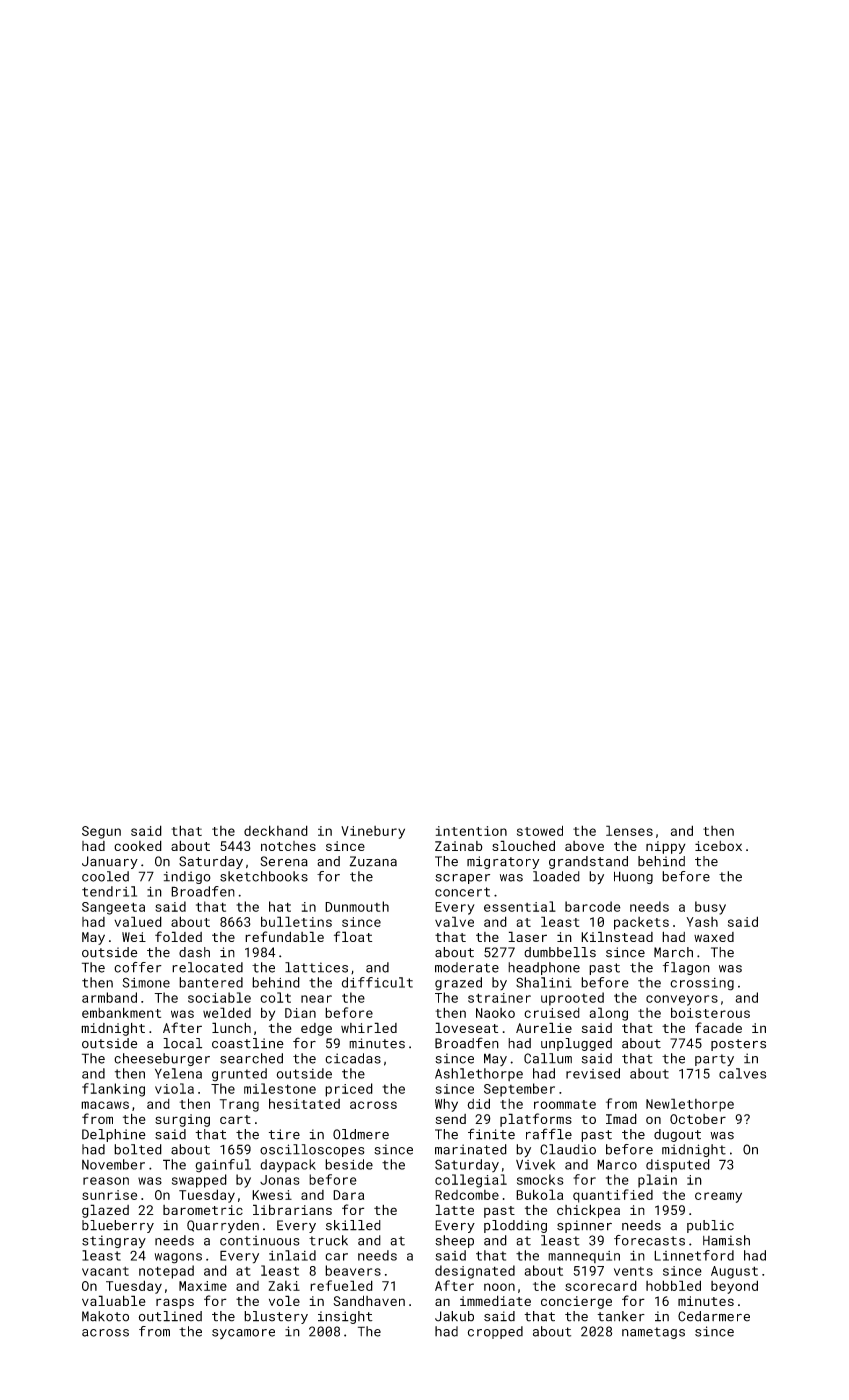  What do you see at coordinates (373, 861) in the page?
I see `Zuzana` at bounding box center [373, 861].
